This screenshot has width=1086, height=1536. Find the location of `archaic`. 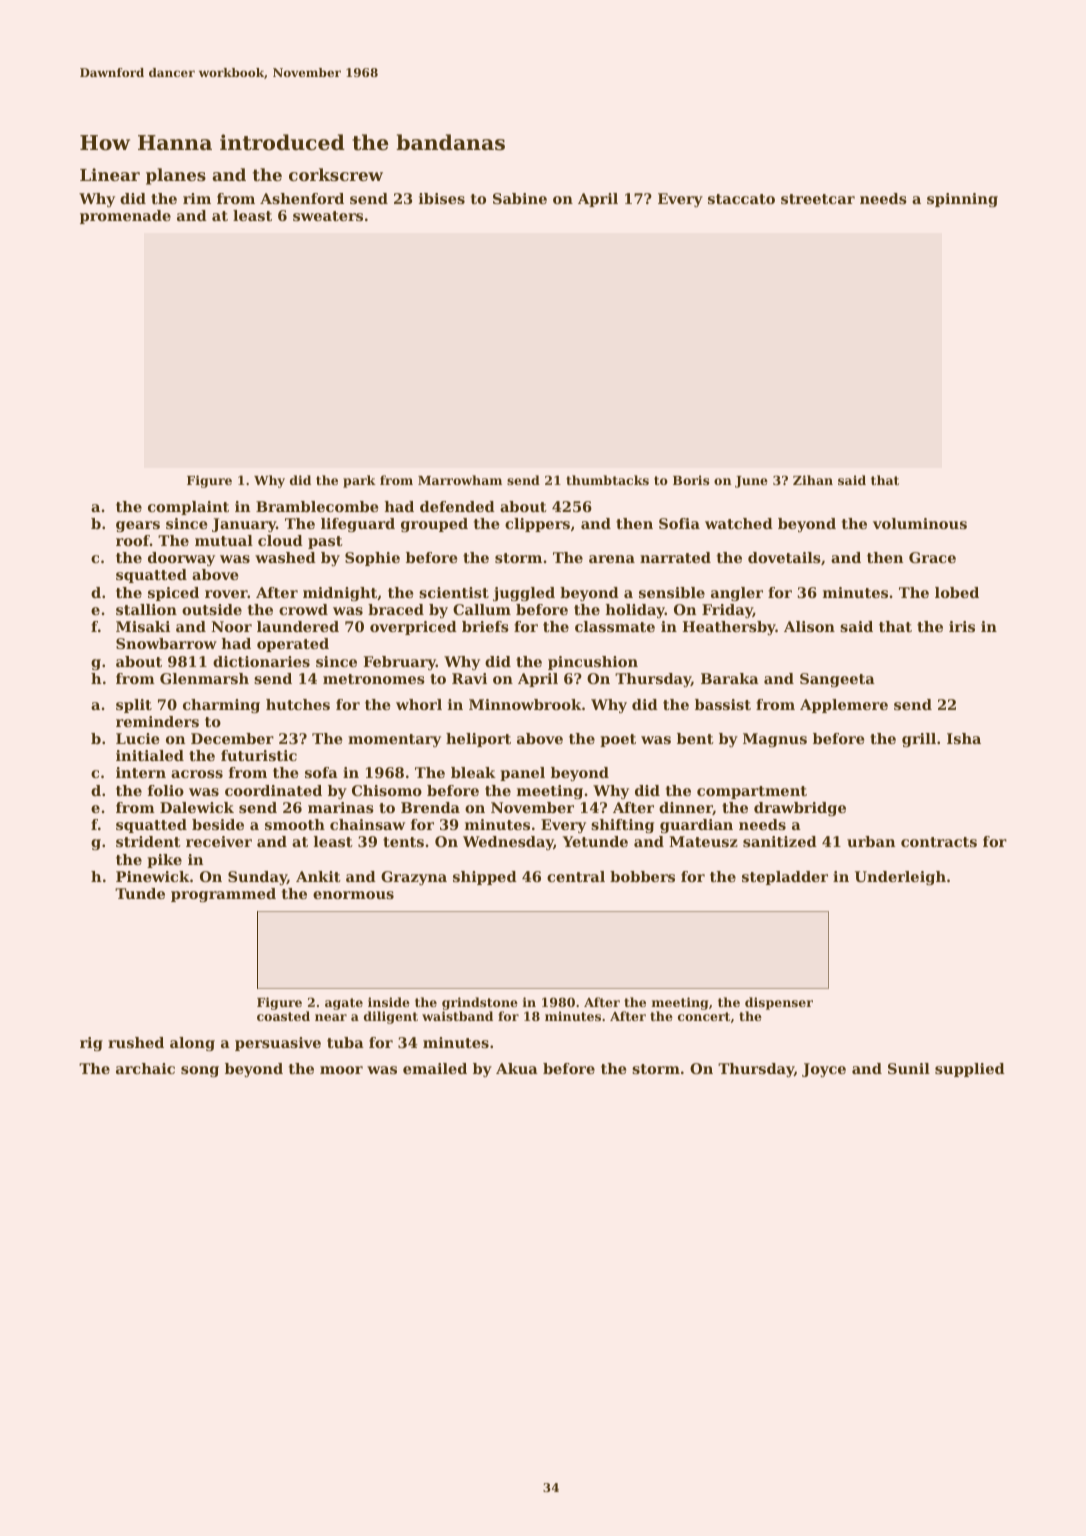

archaic is located at coordinates (145, 1068).
